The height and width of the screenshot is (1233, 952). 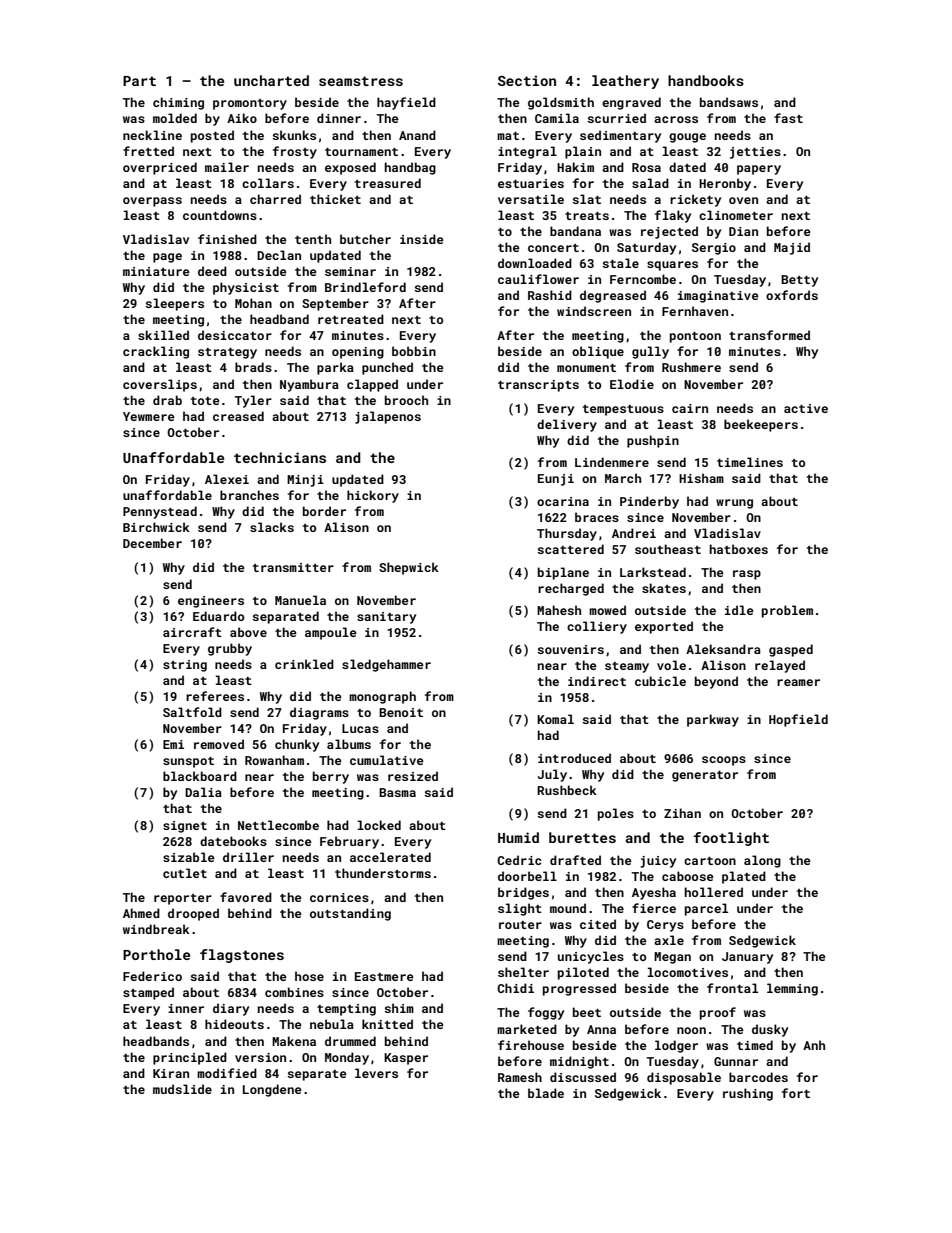 What do you see at coordinates (550, 295) in the screenshot?
I see `Rashid` at bounding box center [550, 295].
